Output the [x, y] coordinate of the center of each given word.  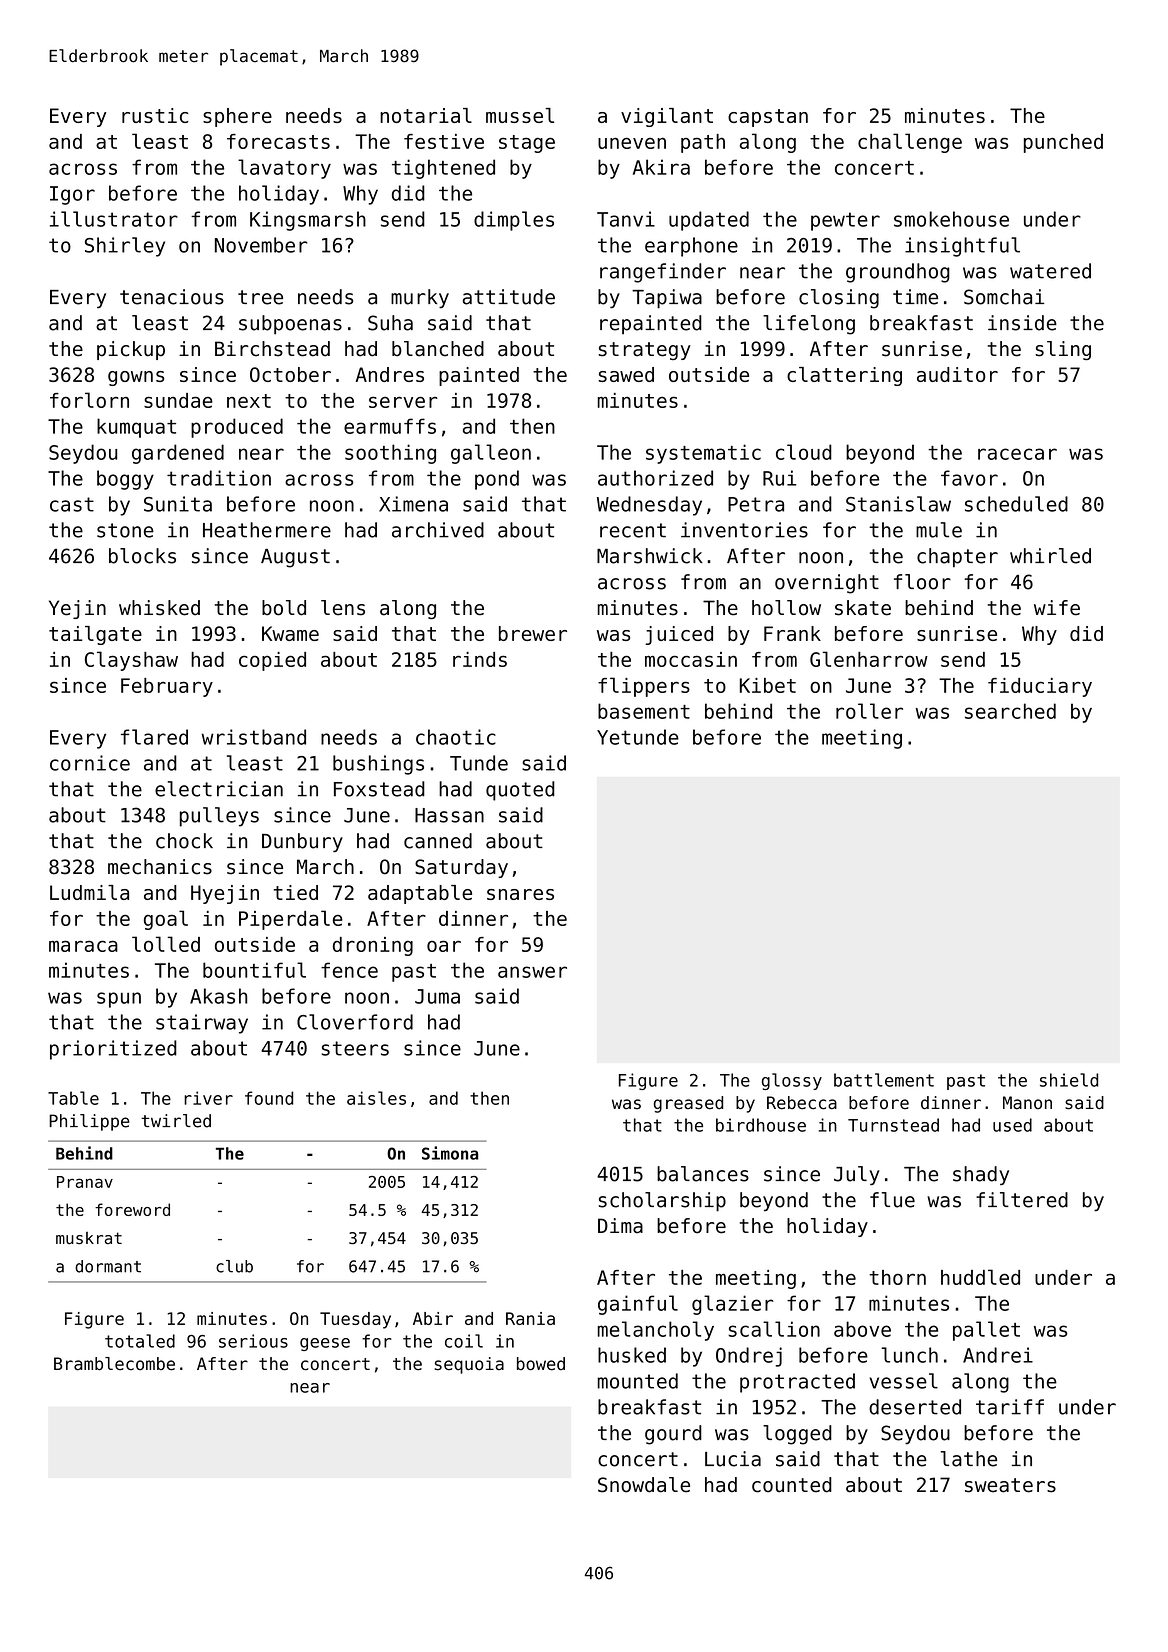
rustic [155, 115]
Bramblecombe [114, 1364]
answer [532, 972]
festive [444, 141]
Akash [218, 996]
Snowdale [644, 1485]
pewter [845, 221]
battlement [884, 1080]
